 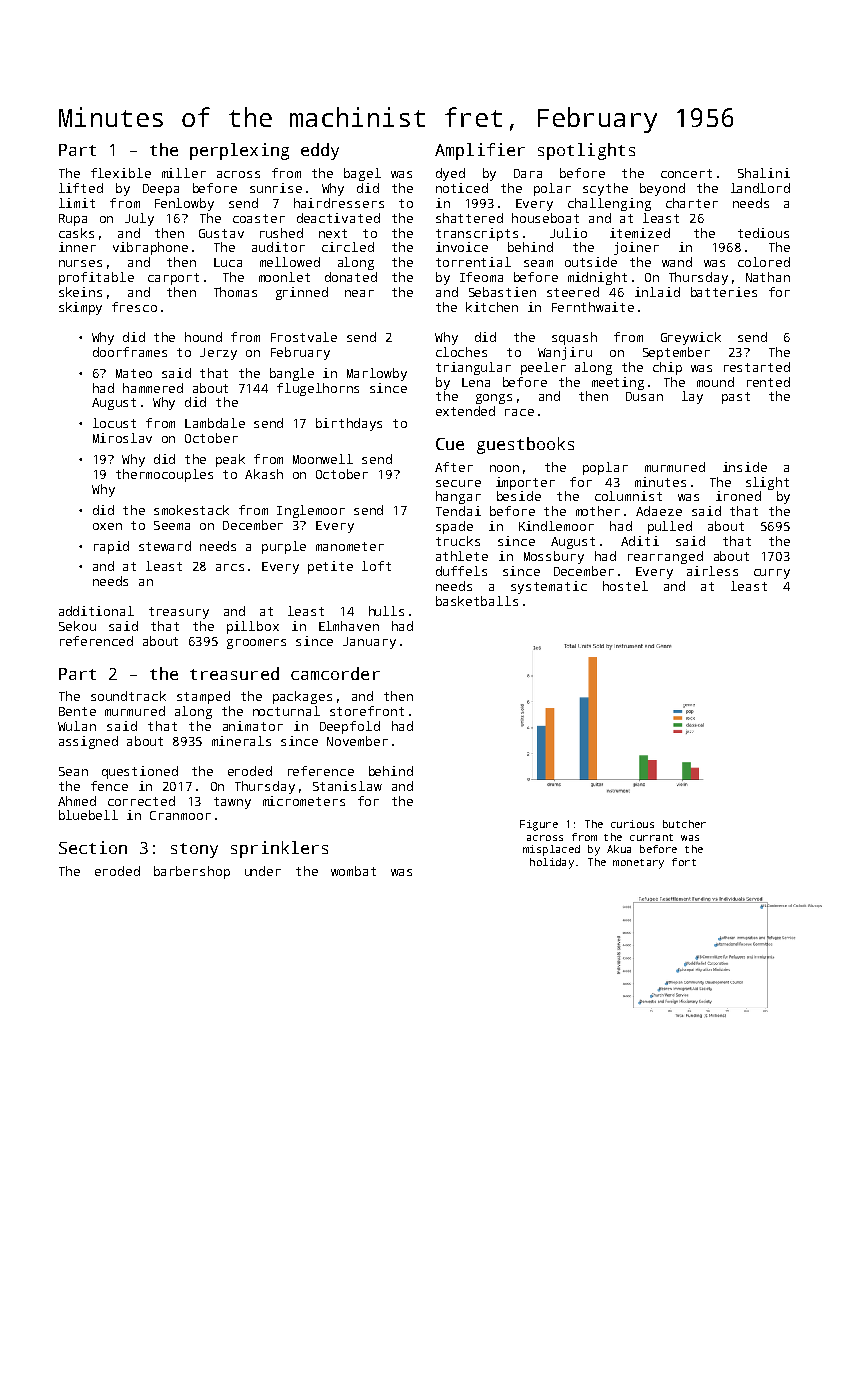 What do you see at coordinates (77, 711) in the image?
I see `Bente` at bounding box center [77, 711].
